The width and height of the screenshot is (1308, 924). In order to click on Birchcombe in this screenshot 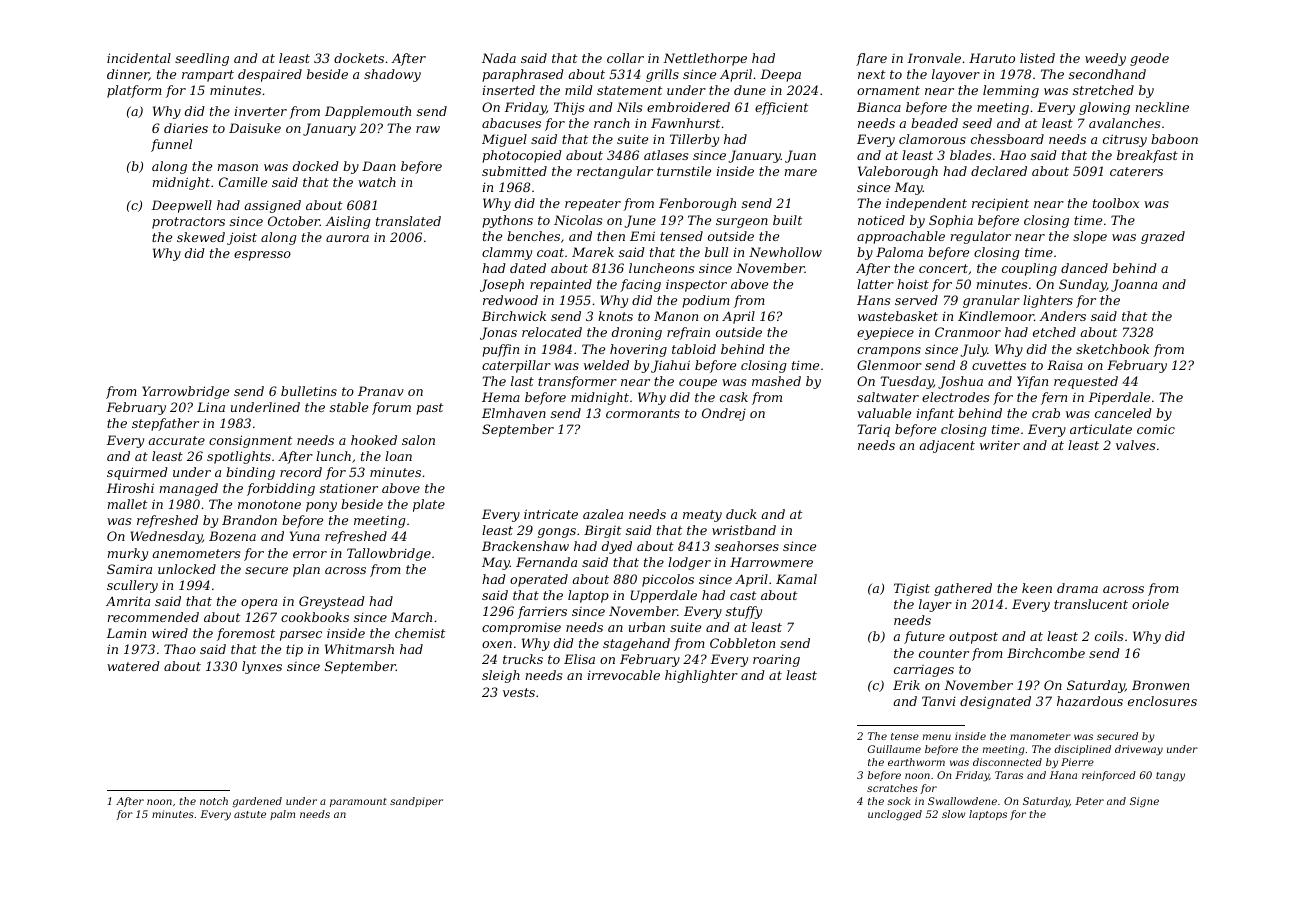, I will do `click(1046, 653)`.
